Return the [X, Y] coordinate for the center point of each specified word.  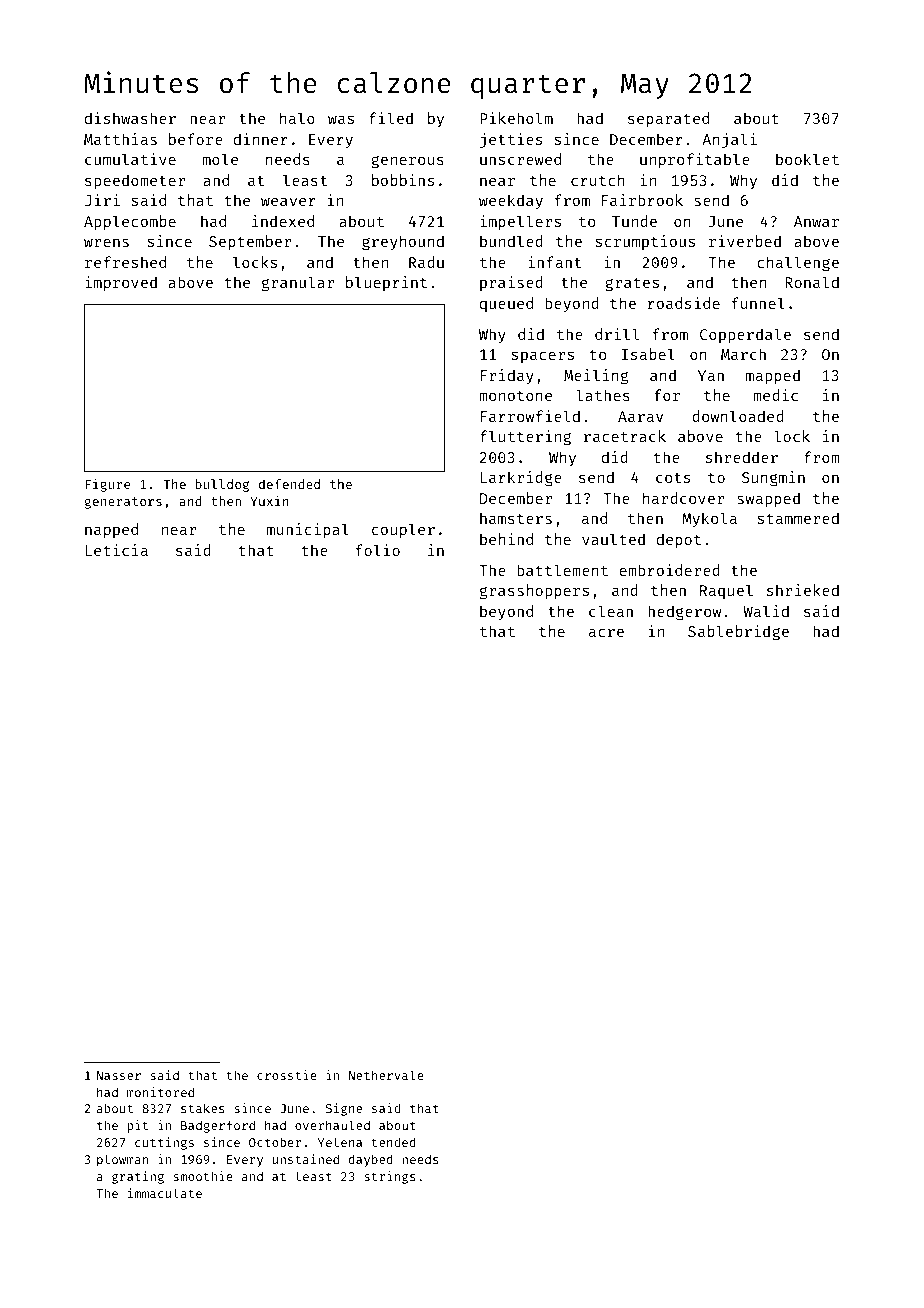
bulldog [222, 485]
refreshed [125, 262]
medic [775, 395]
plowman [122, 1160]
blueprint [386, 283]
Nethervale [386, 1075]
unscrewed [520, 159]
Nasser [119, 1075]
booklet [807, 159]
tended [394, 1142]
